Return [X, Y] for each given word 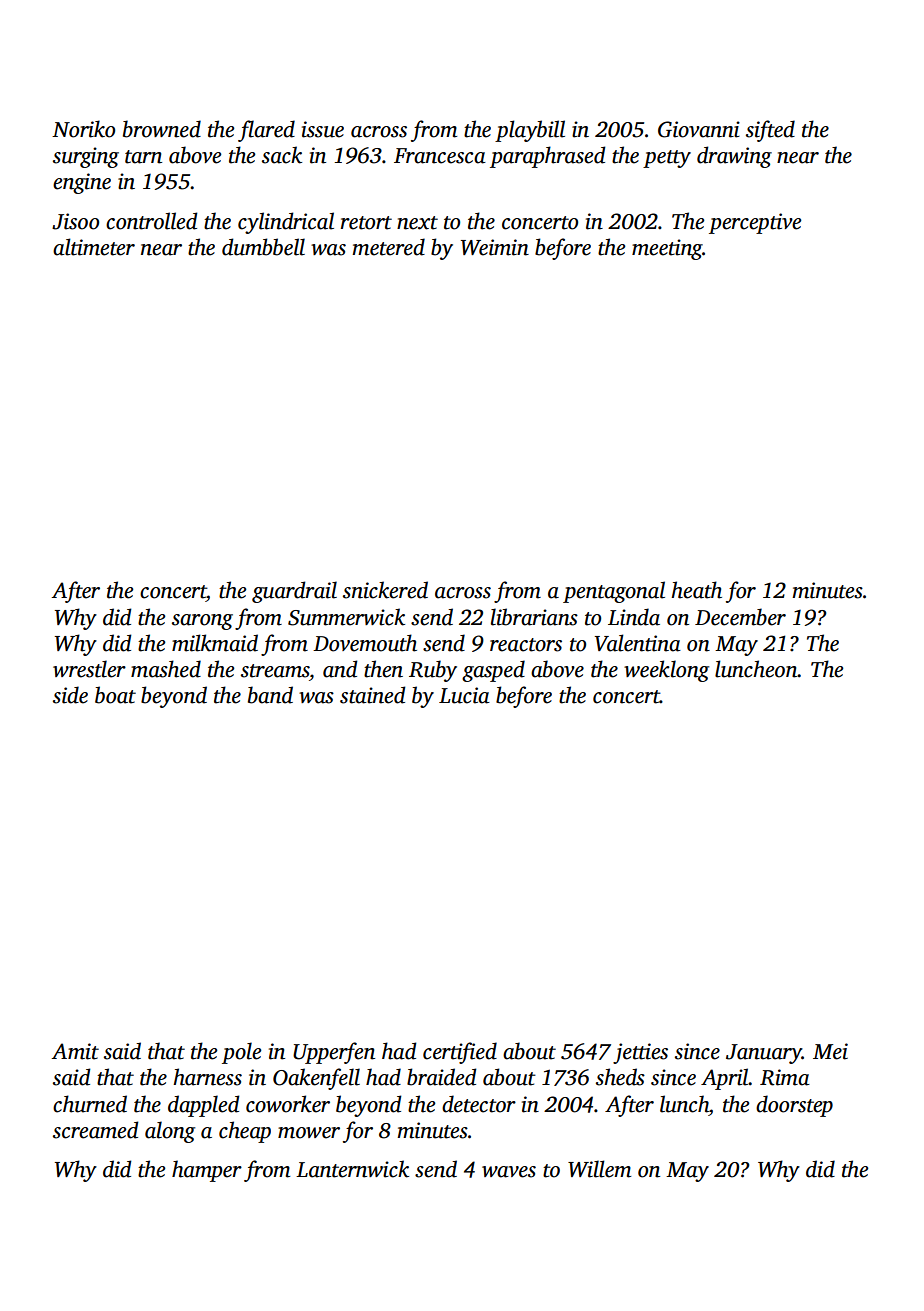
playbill [530, 131]
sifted [770, 131]
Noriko [83, 129]
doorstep [794, 1106]
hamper [207, 1171]
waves [509, 1172]
